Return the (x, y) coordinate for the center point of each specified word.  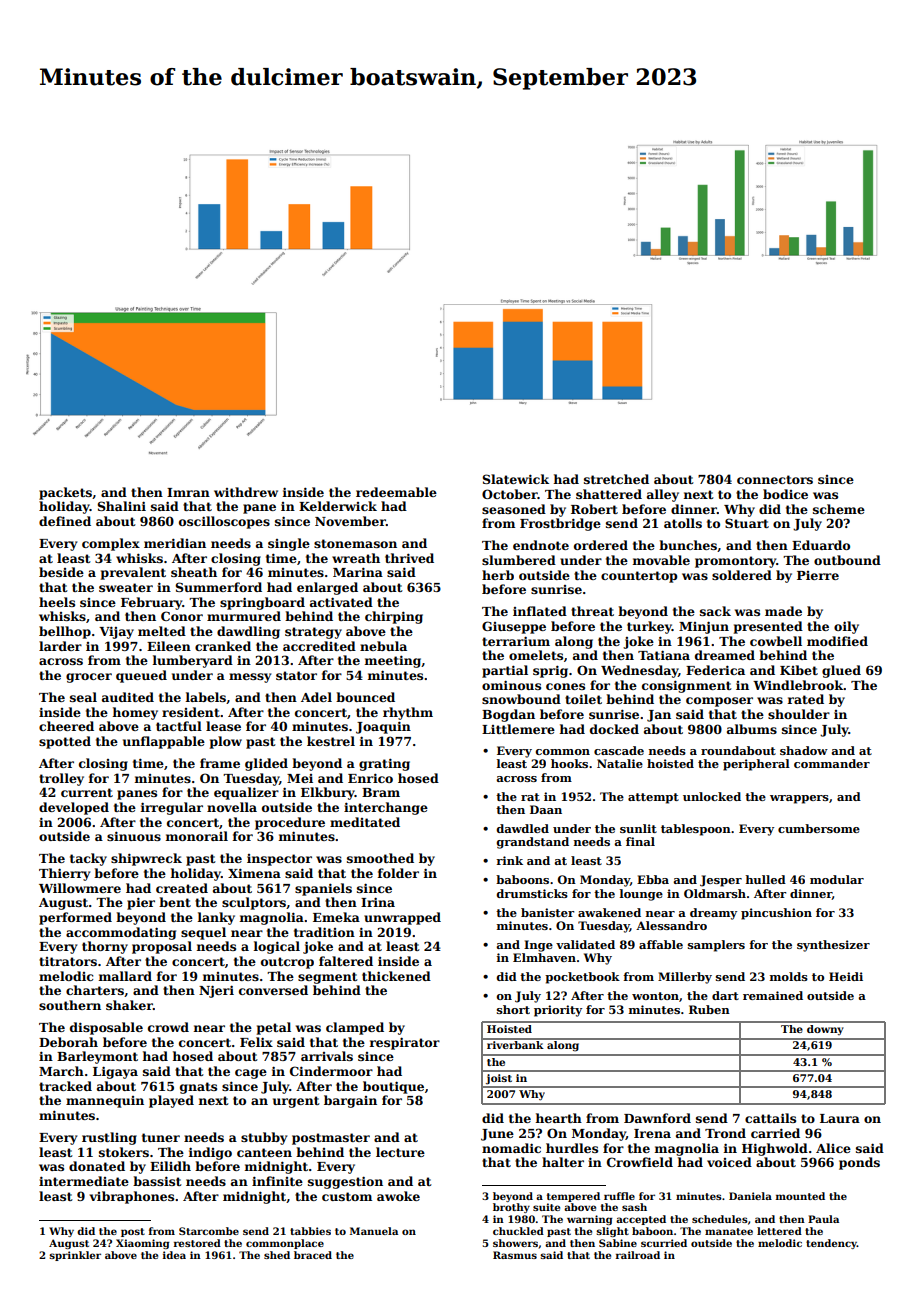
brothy (511, 1208)
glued (841, 671)
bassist (157, 1181)
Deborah (68, 1042)
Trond (725, 1133)
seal (83, 697)
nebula (383, 646)
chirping (394, 617)
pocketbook (582, 978)
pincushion (776, 914)
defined (65, 521)
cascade (619, 750)
